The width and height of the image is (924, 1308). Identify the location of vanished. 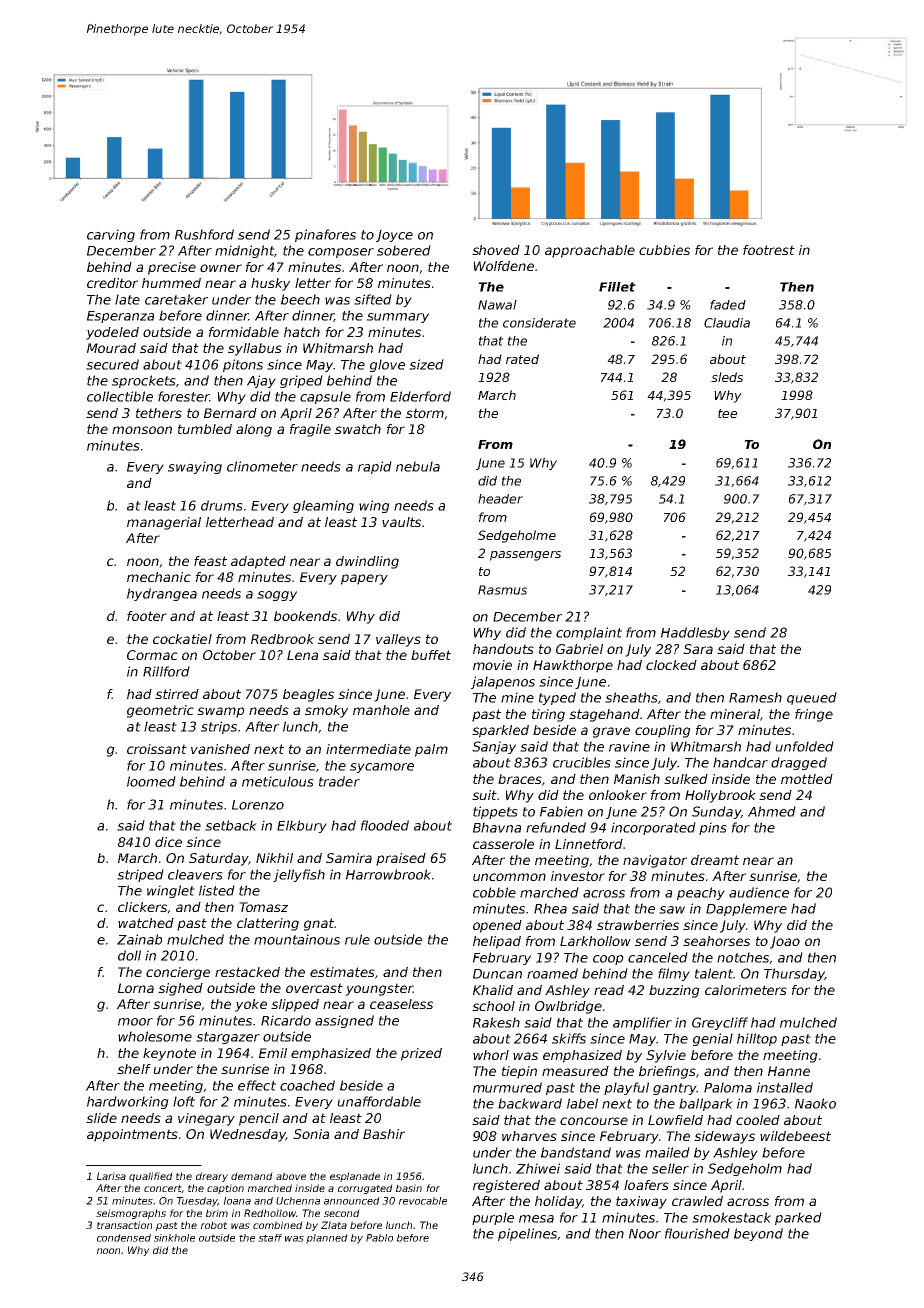
(220, 749).
